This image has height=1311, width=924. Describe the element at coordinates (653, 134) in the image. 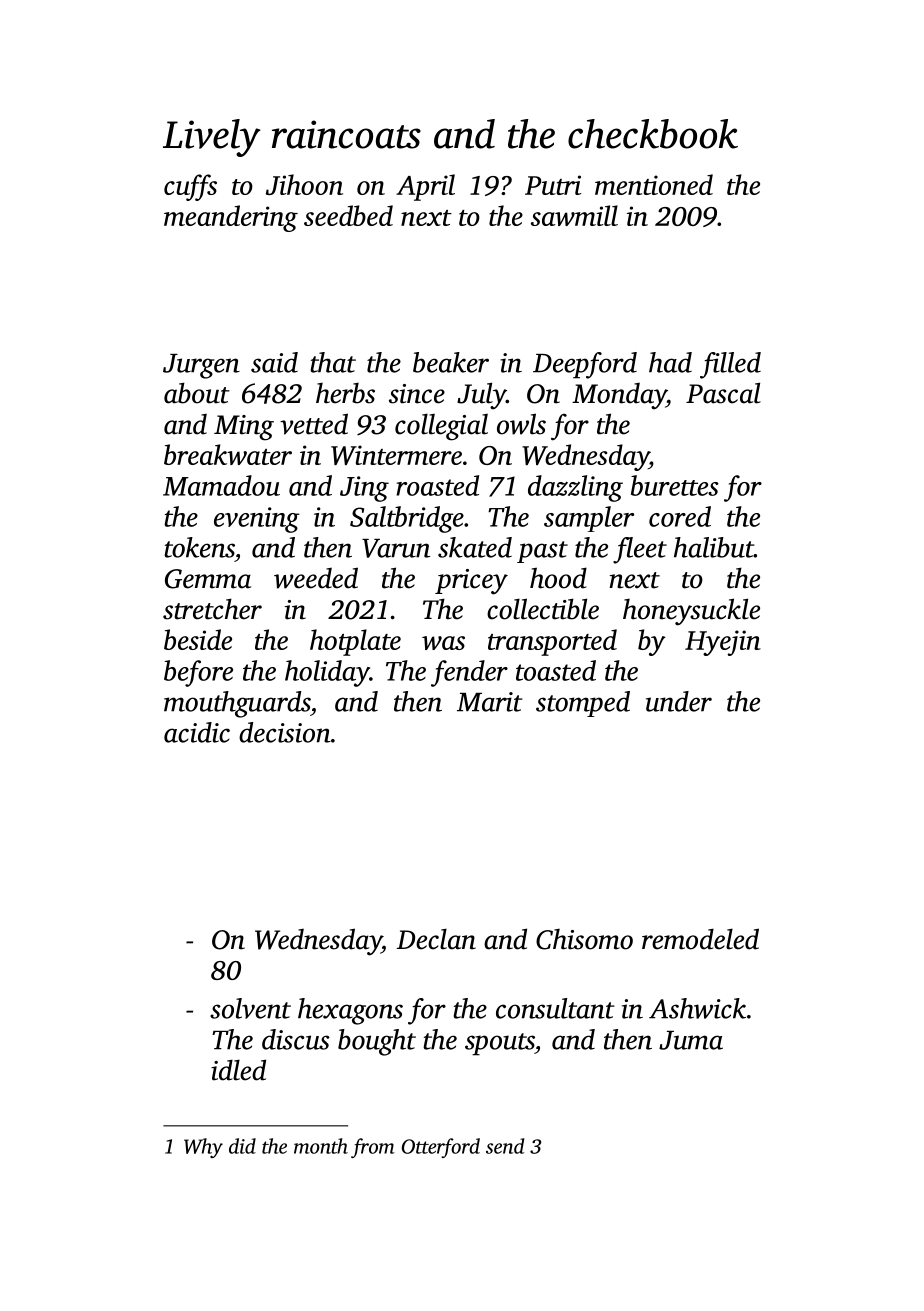

I see `checkbook` at that location.
